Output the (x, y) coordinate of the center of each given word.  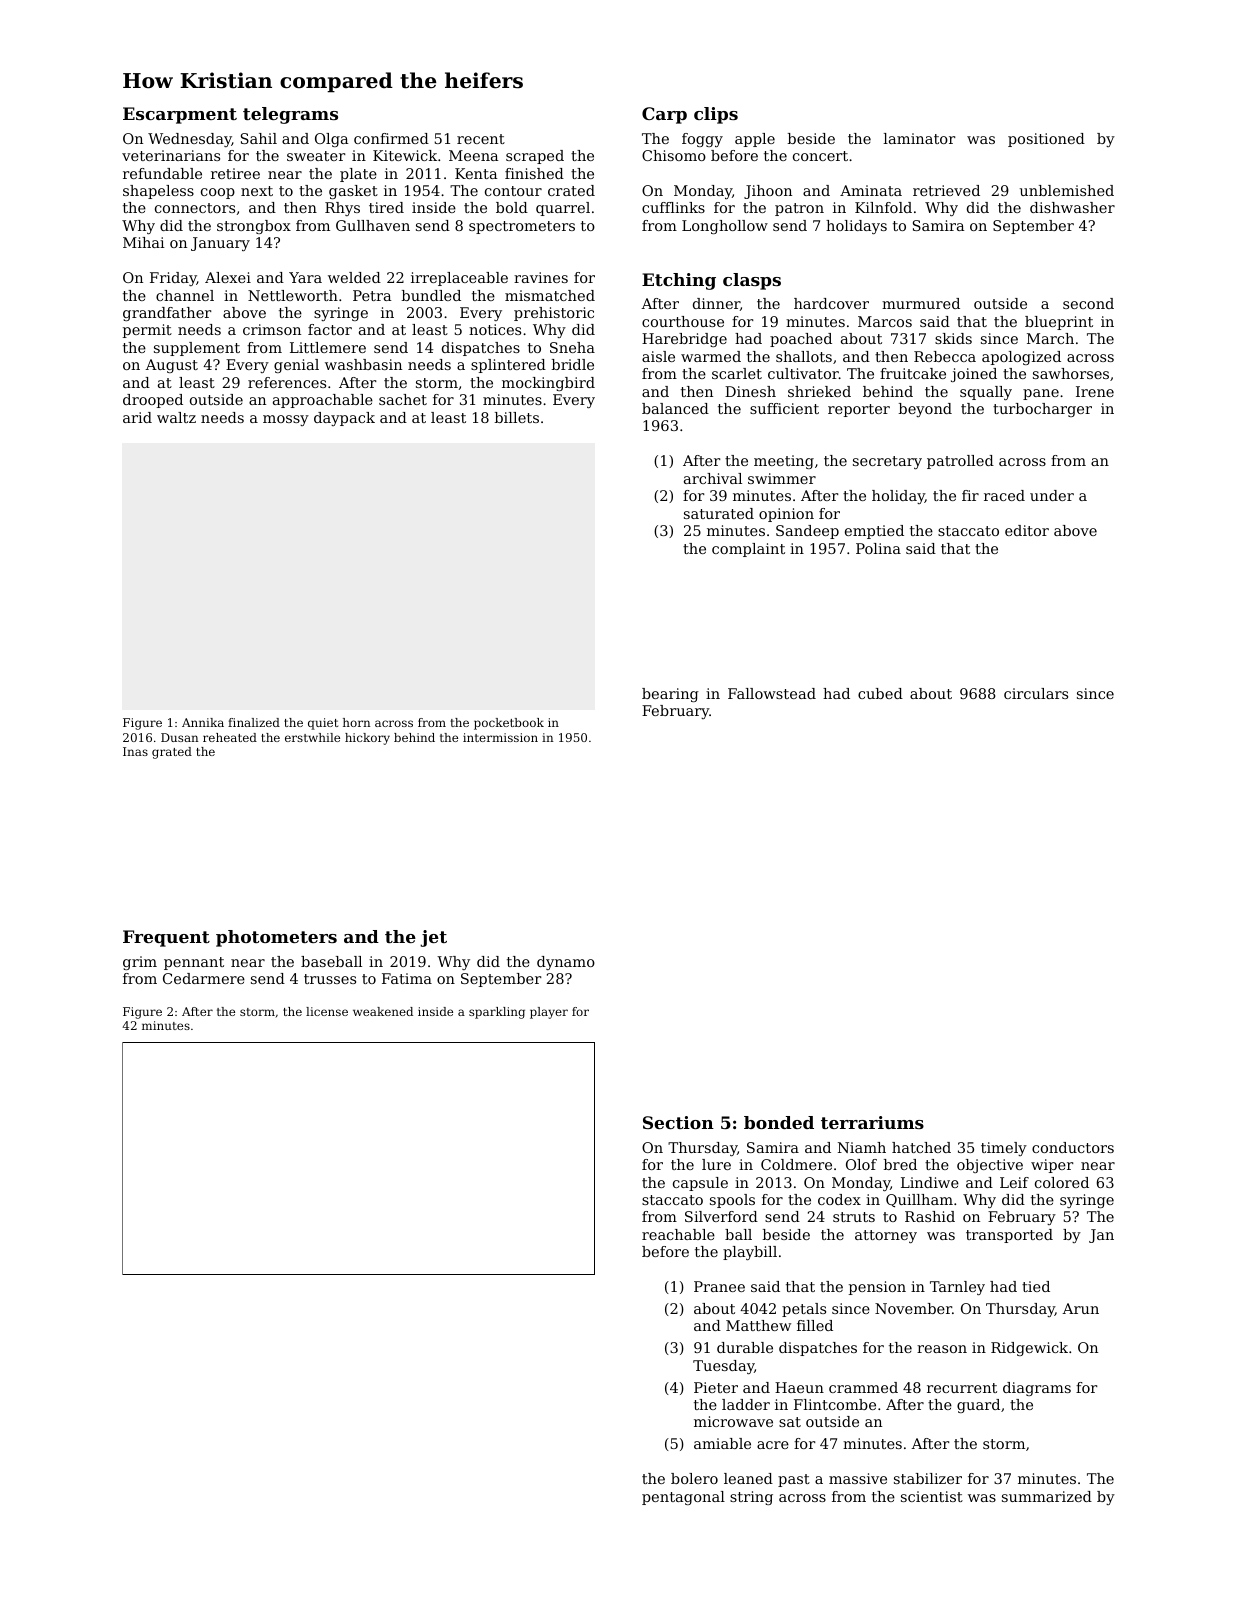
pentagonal (683, 1498)
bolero (694, 1478)
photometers (276, 938)
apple (755, 140)
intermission (500, 737)
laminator (919, 138)
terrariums (872, 1122)
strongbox (254, 227)
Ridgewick (1029, 1349)
